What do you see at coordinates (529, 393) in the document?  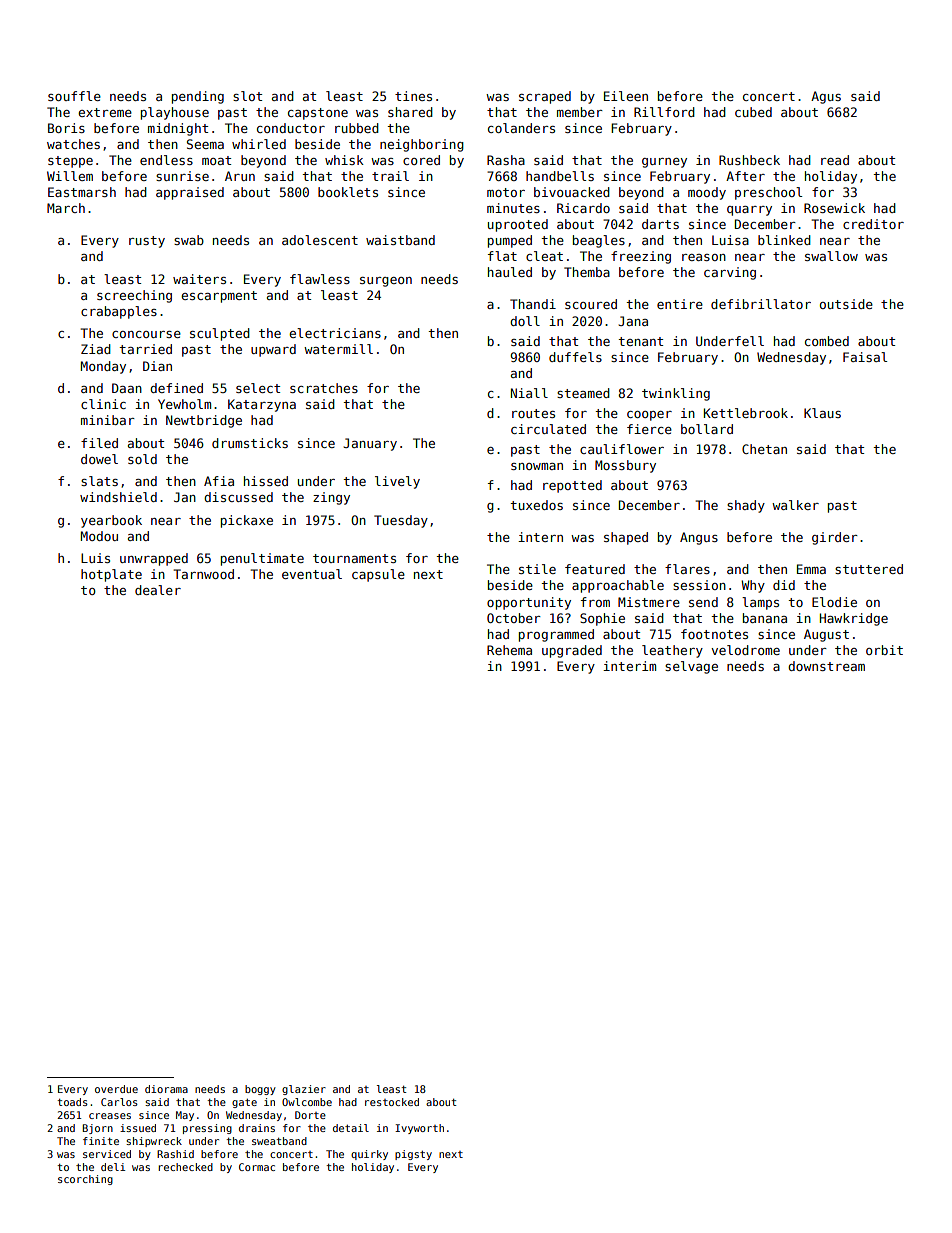 I see `Niall` at bounding box center [529, 393].
